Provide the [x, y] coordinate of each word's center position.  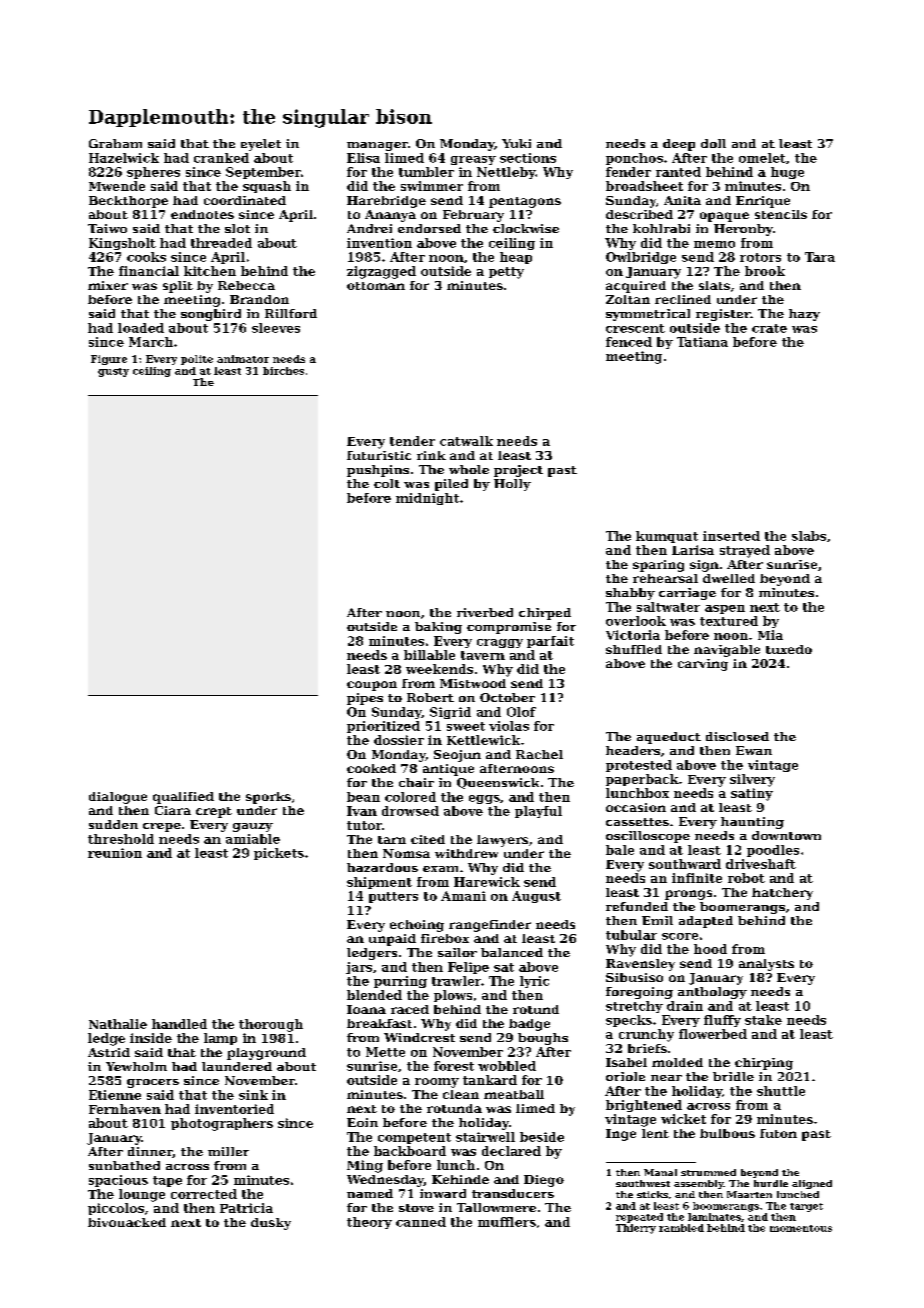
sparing [658, 566]
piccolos [116, 1209]
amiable [253, 839]
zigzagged [381, 272]
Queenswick [498, 783]
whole [469, 469]
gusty [113, 372]
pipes [365, 699]
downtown [786, 835]
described [639, 214]
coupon [372, 686]
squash [267, 187]
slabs [809, 536]
